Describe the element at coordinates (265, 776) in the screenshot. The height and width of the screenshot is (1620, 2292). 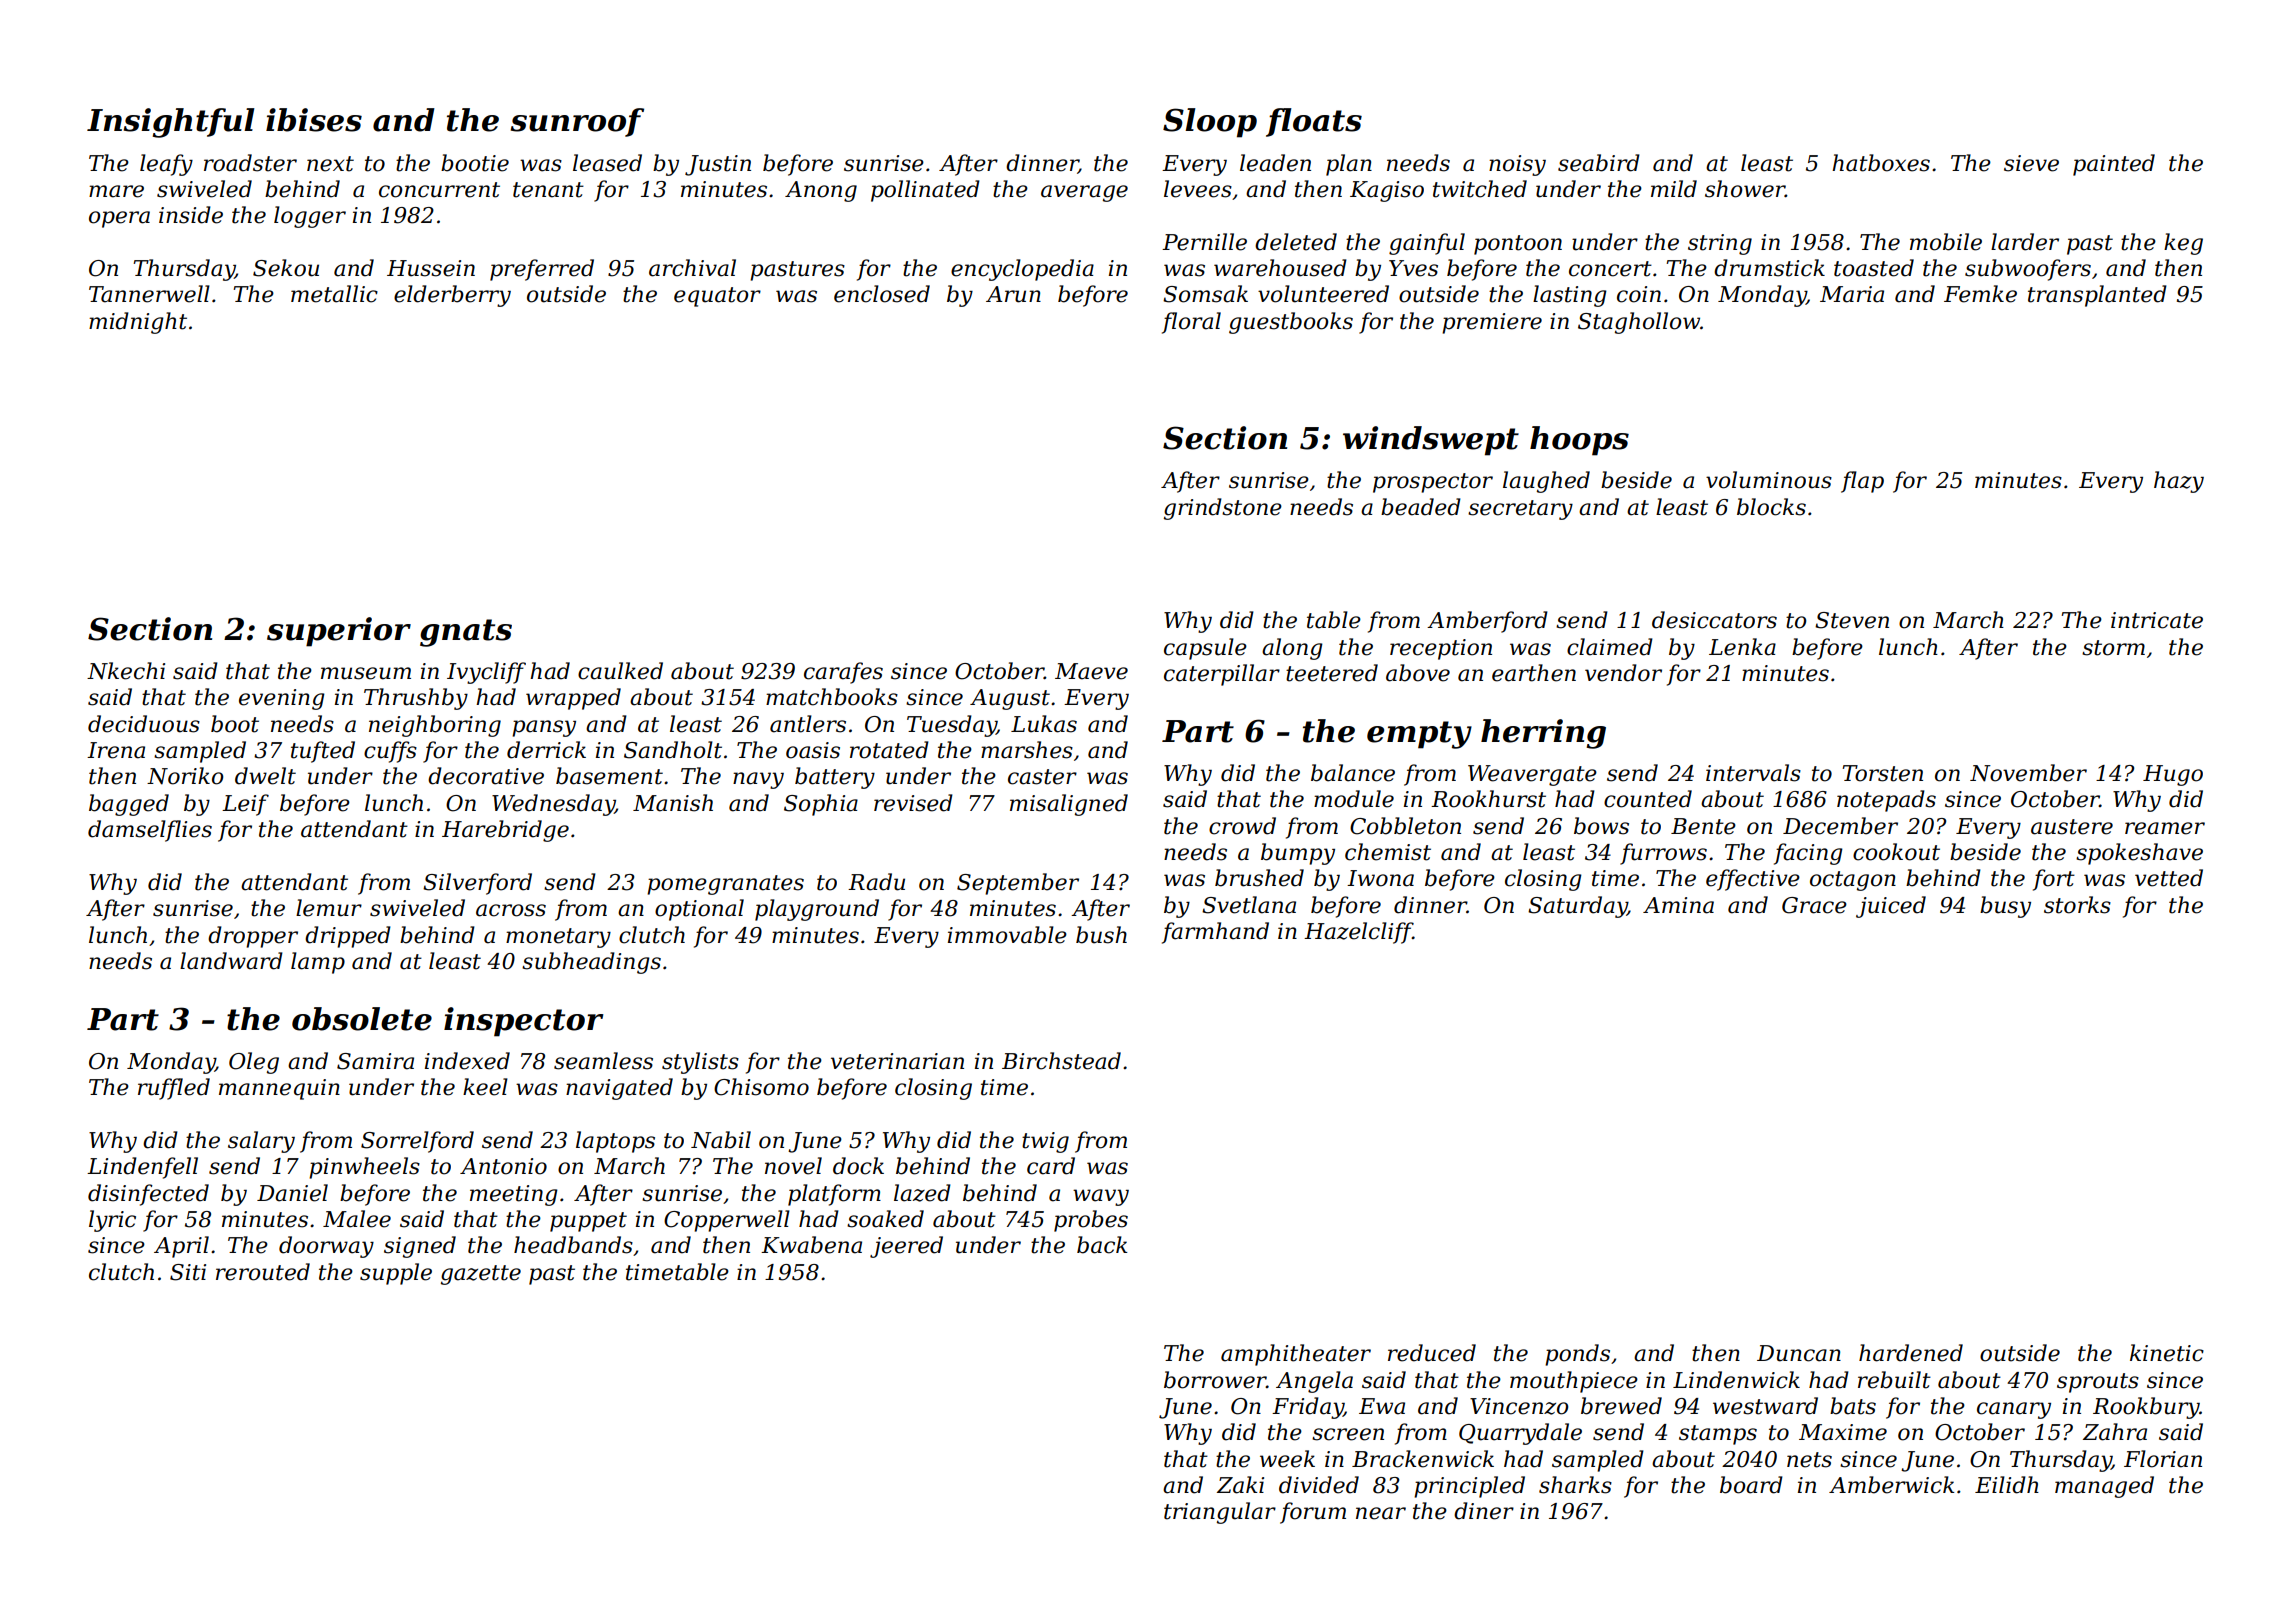
I see `dwelt` at that location.
